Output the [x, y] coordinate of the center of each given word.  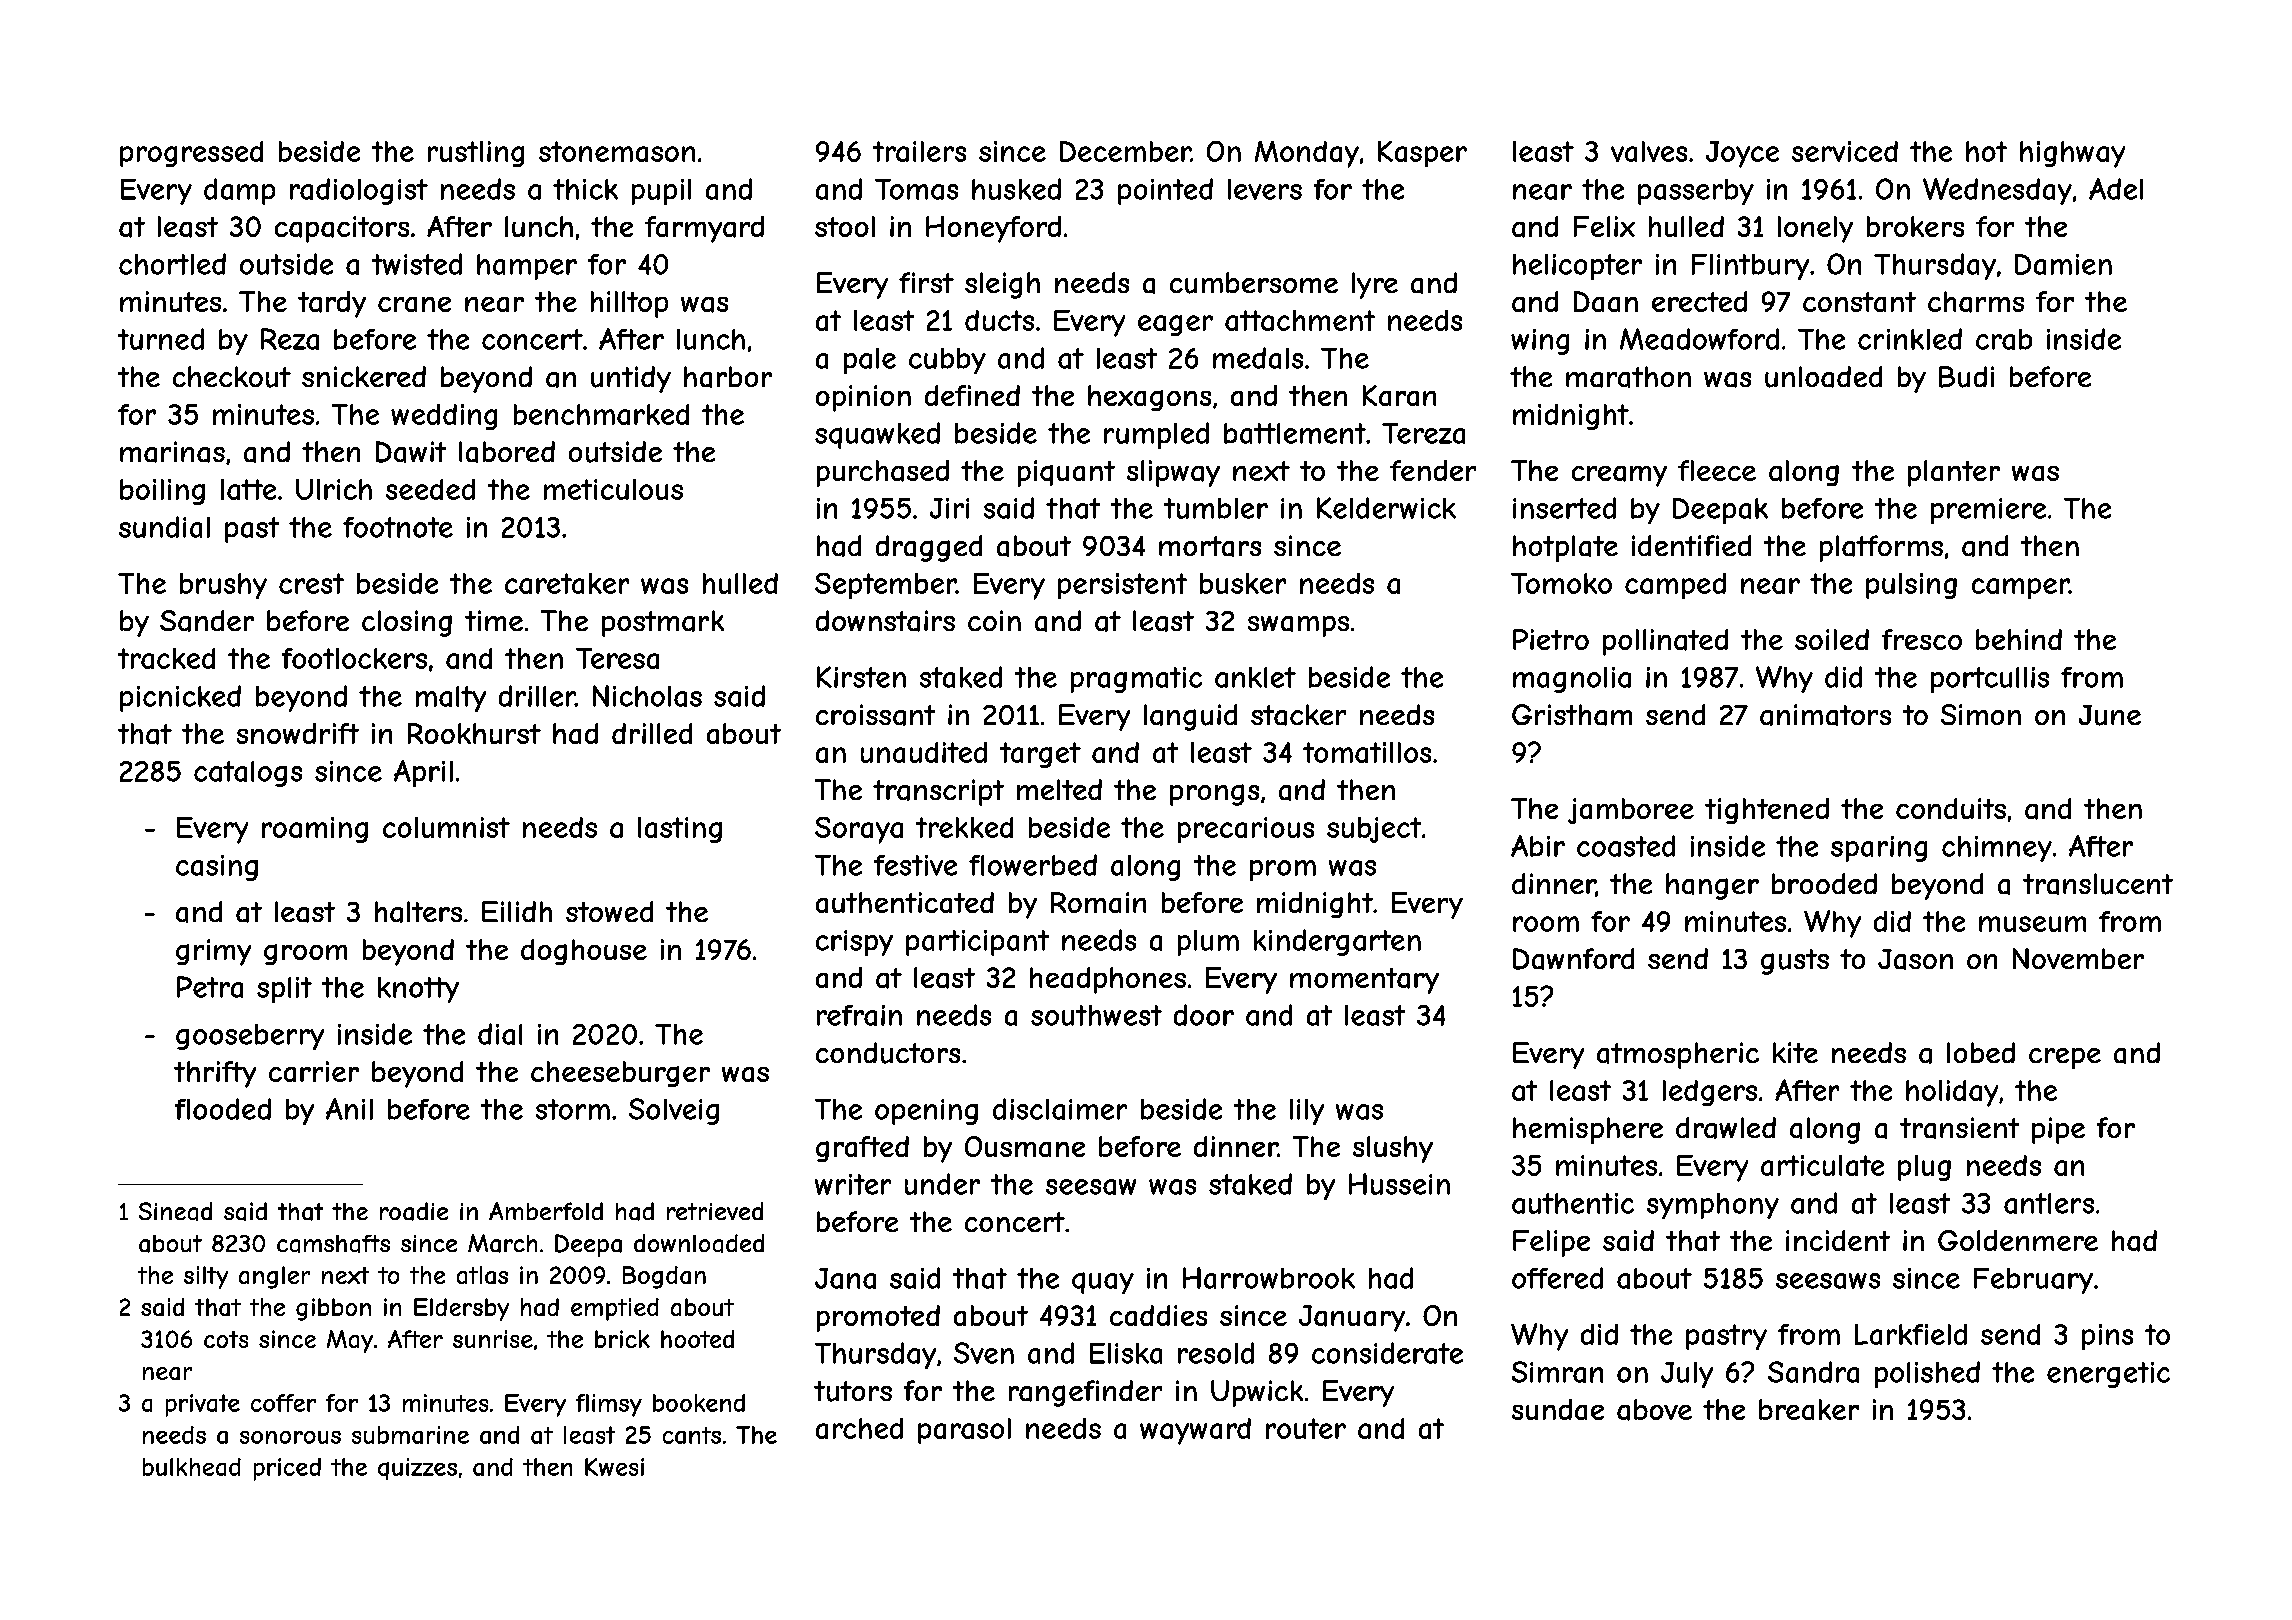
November [2078, 958]
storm [573, 1109]
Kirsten [861, 677]
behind [2019, 639]
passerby [1696, 192]
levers [1265, 189]
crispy [854, 943]
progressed [191, 154]
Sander [207, 621]
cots [226, 1339]
